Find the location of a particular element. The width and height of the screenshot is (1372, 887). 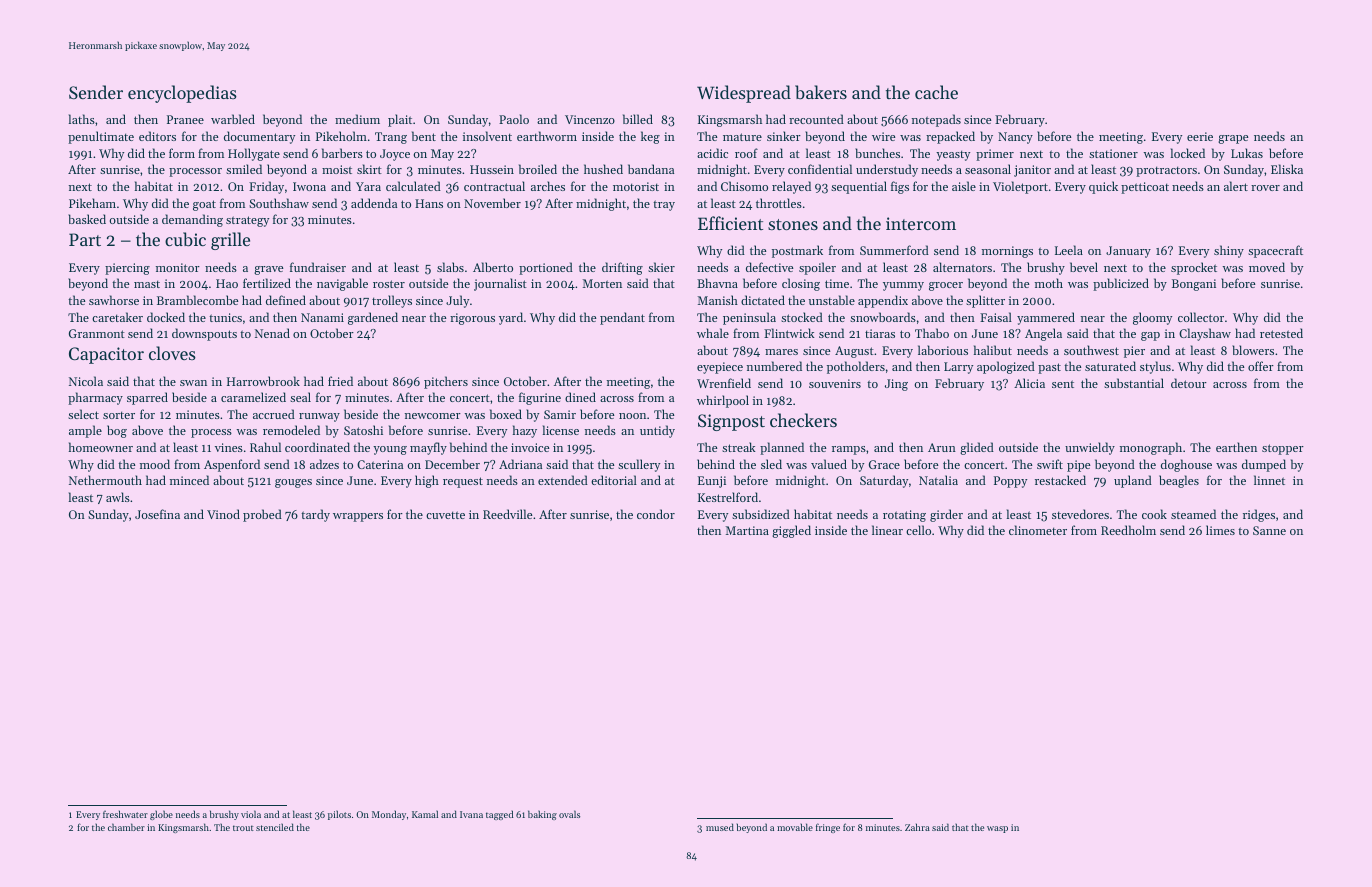

Flintwick is located at coordinates (789, 333).
